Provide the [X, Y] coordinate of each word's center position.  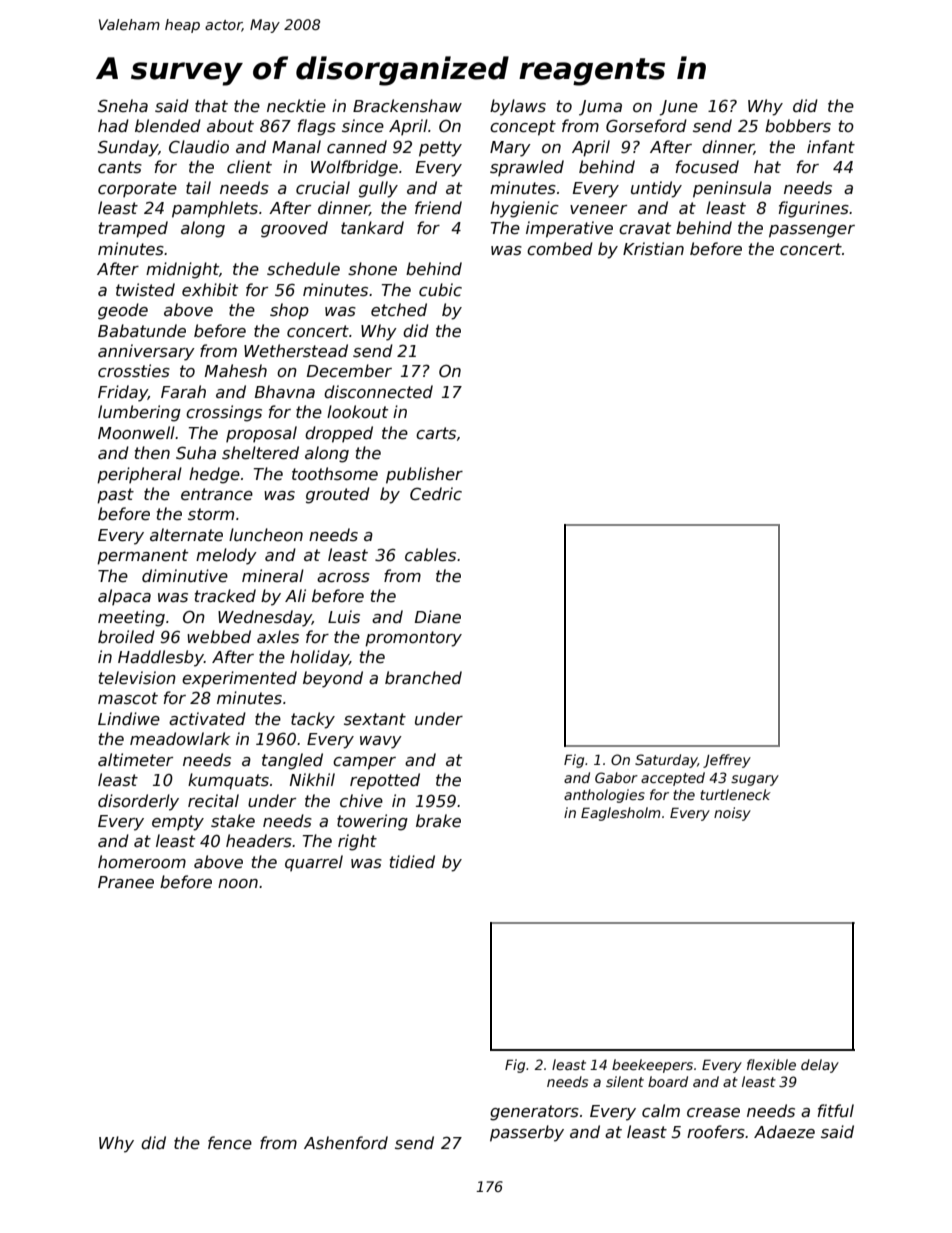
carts [436, 433]
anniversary [146, 352]
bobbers [798, 126]
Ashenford [346, 1143]
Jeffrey [727, 761]
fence [230, 1143]
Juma [600, 108]
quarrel [314, 863]
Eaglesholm [621, 814]
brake [438, 821]
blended [168, 126]
